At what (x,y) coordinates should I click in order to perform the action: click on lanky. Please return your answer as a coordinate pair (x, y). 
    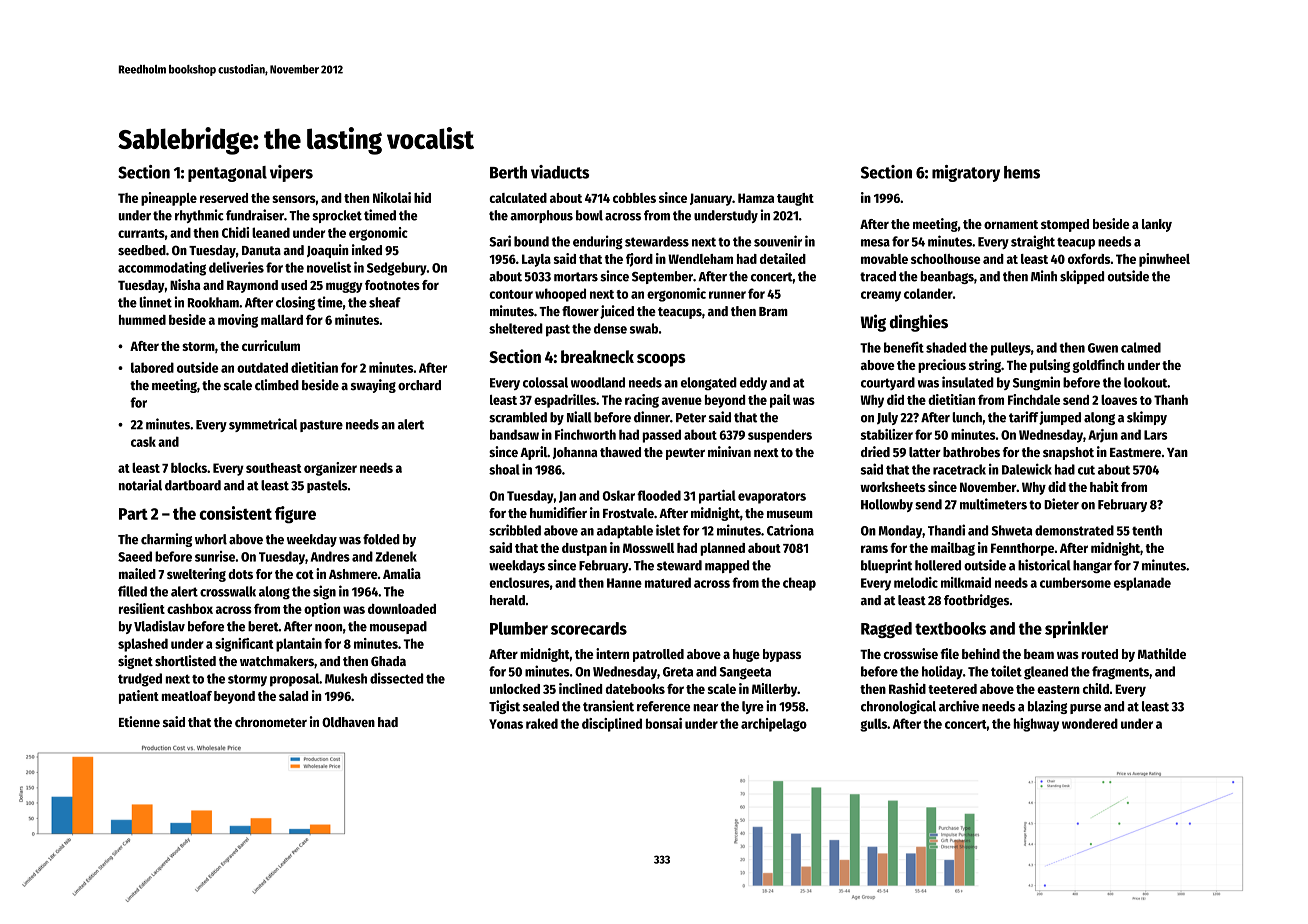
    Looking at the image, I should click on (1157, 225).
